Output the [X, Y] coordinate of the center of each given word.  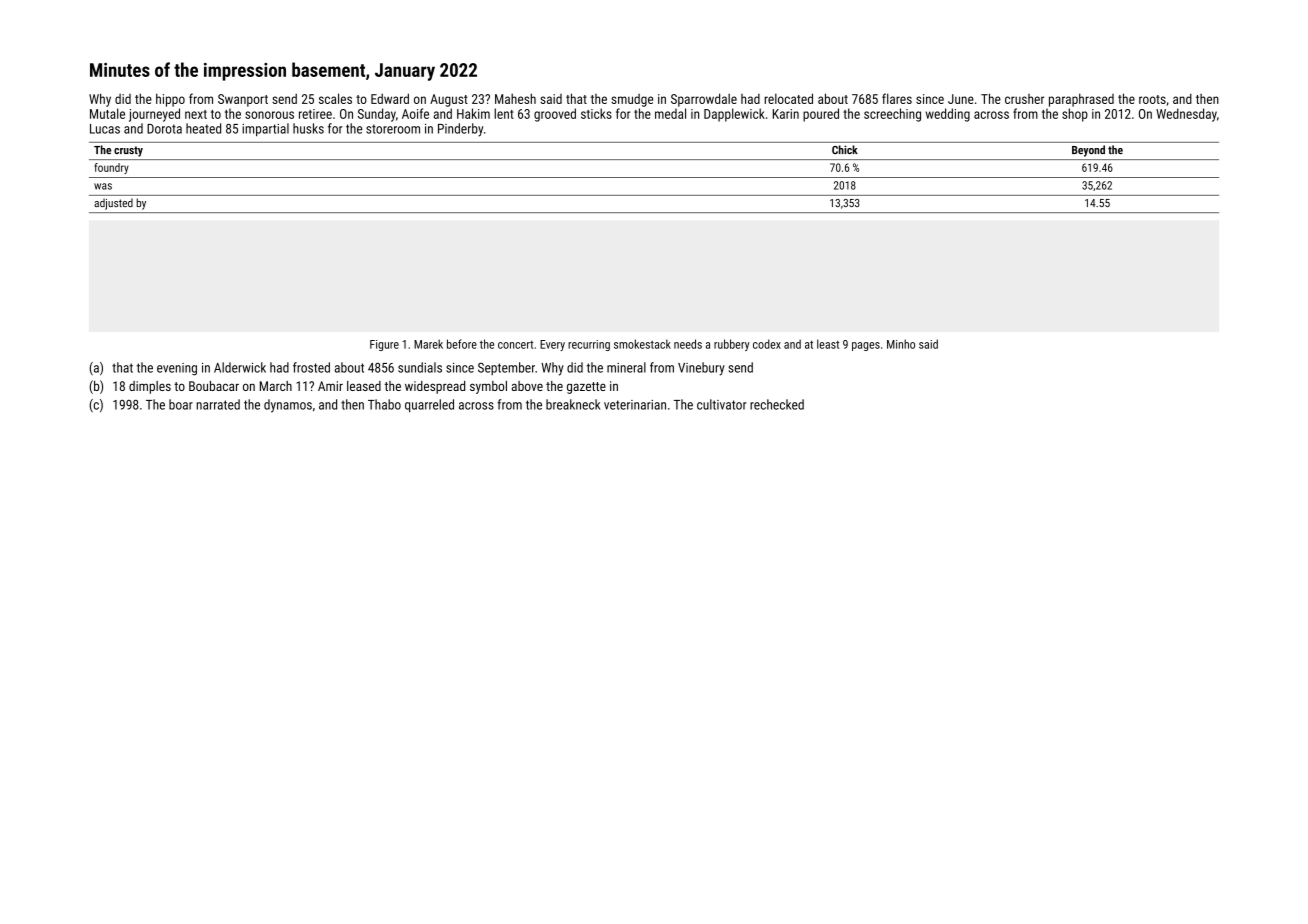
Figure [384, 345]
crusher [1024, 99]
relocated [789, 98]
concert [515, 345]
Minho [901, 344]
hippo [170, 100]
